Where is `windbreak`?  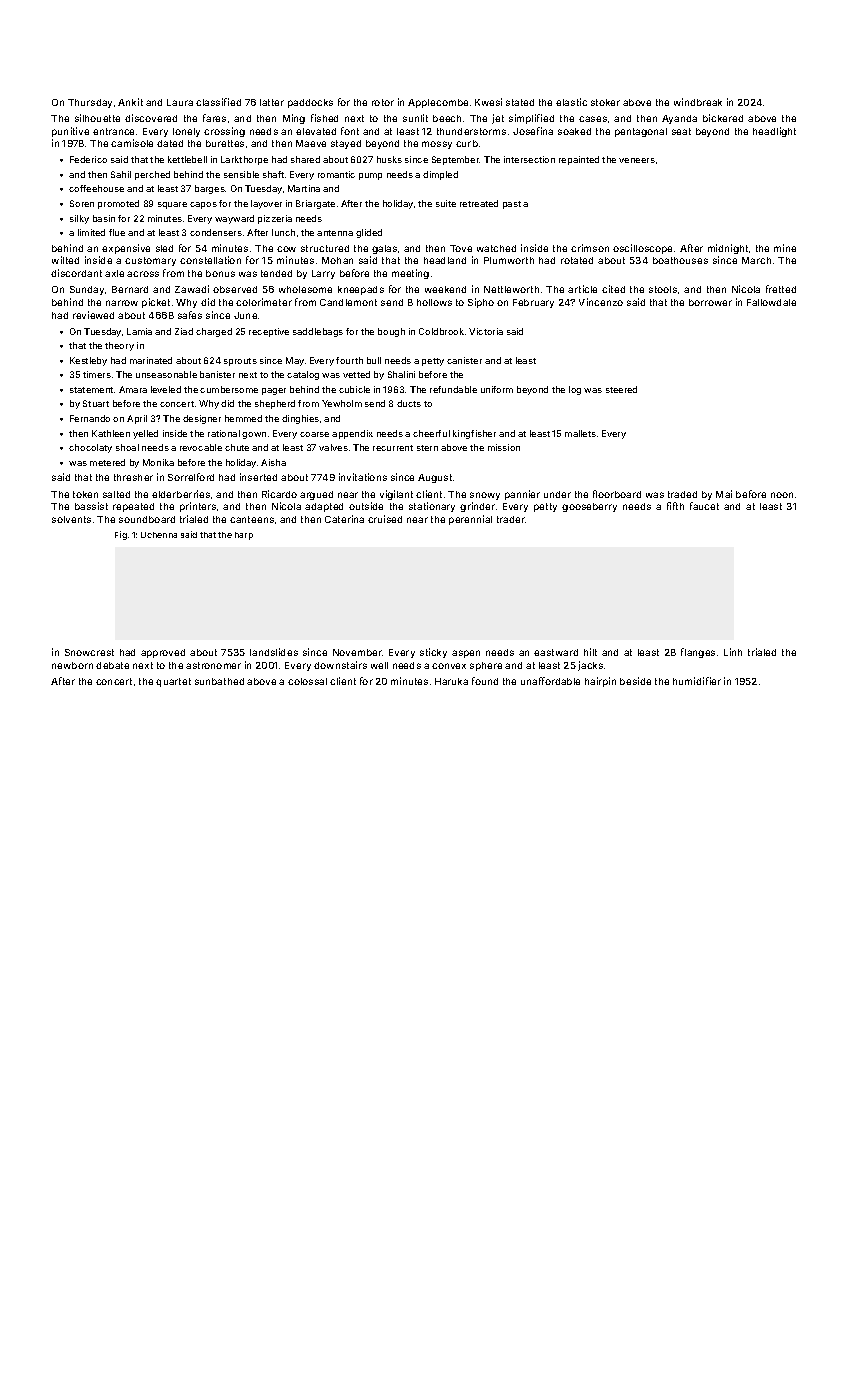 windbreak is located at coordinates (698, 102).
